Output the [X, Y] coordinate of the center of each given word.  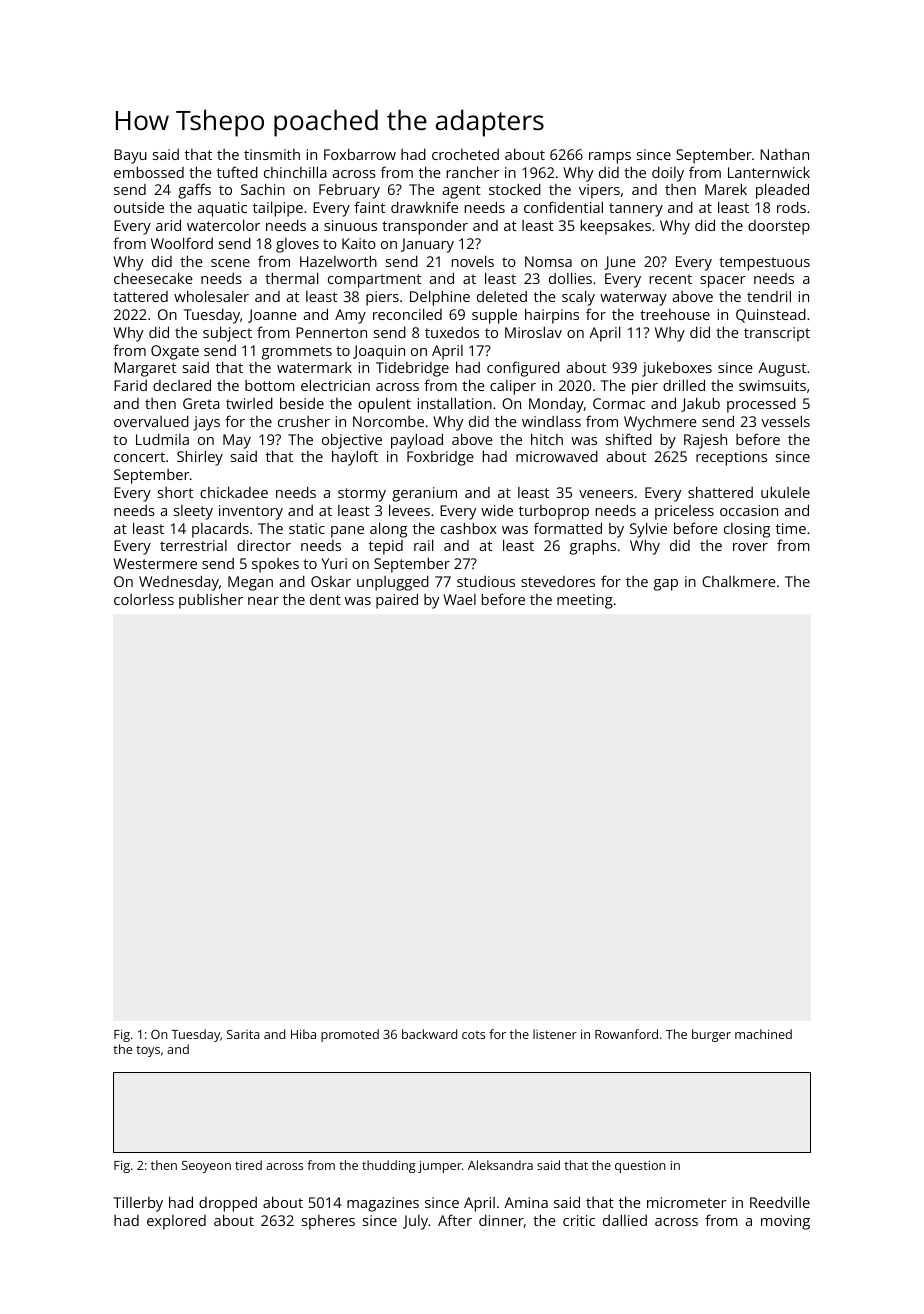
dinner [501, 1221]
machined [763, 1034]
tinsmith [272, 154]
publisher [211, 601]
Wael [459, 599]
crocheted [465, 154]
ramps [610, 158]
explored [176, 1222]
